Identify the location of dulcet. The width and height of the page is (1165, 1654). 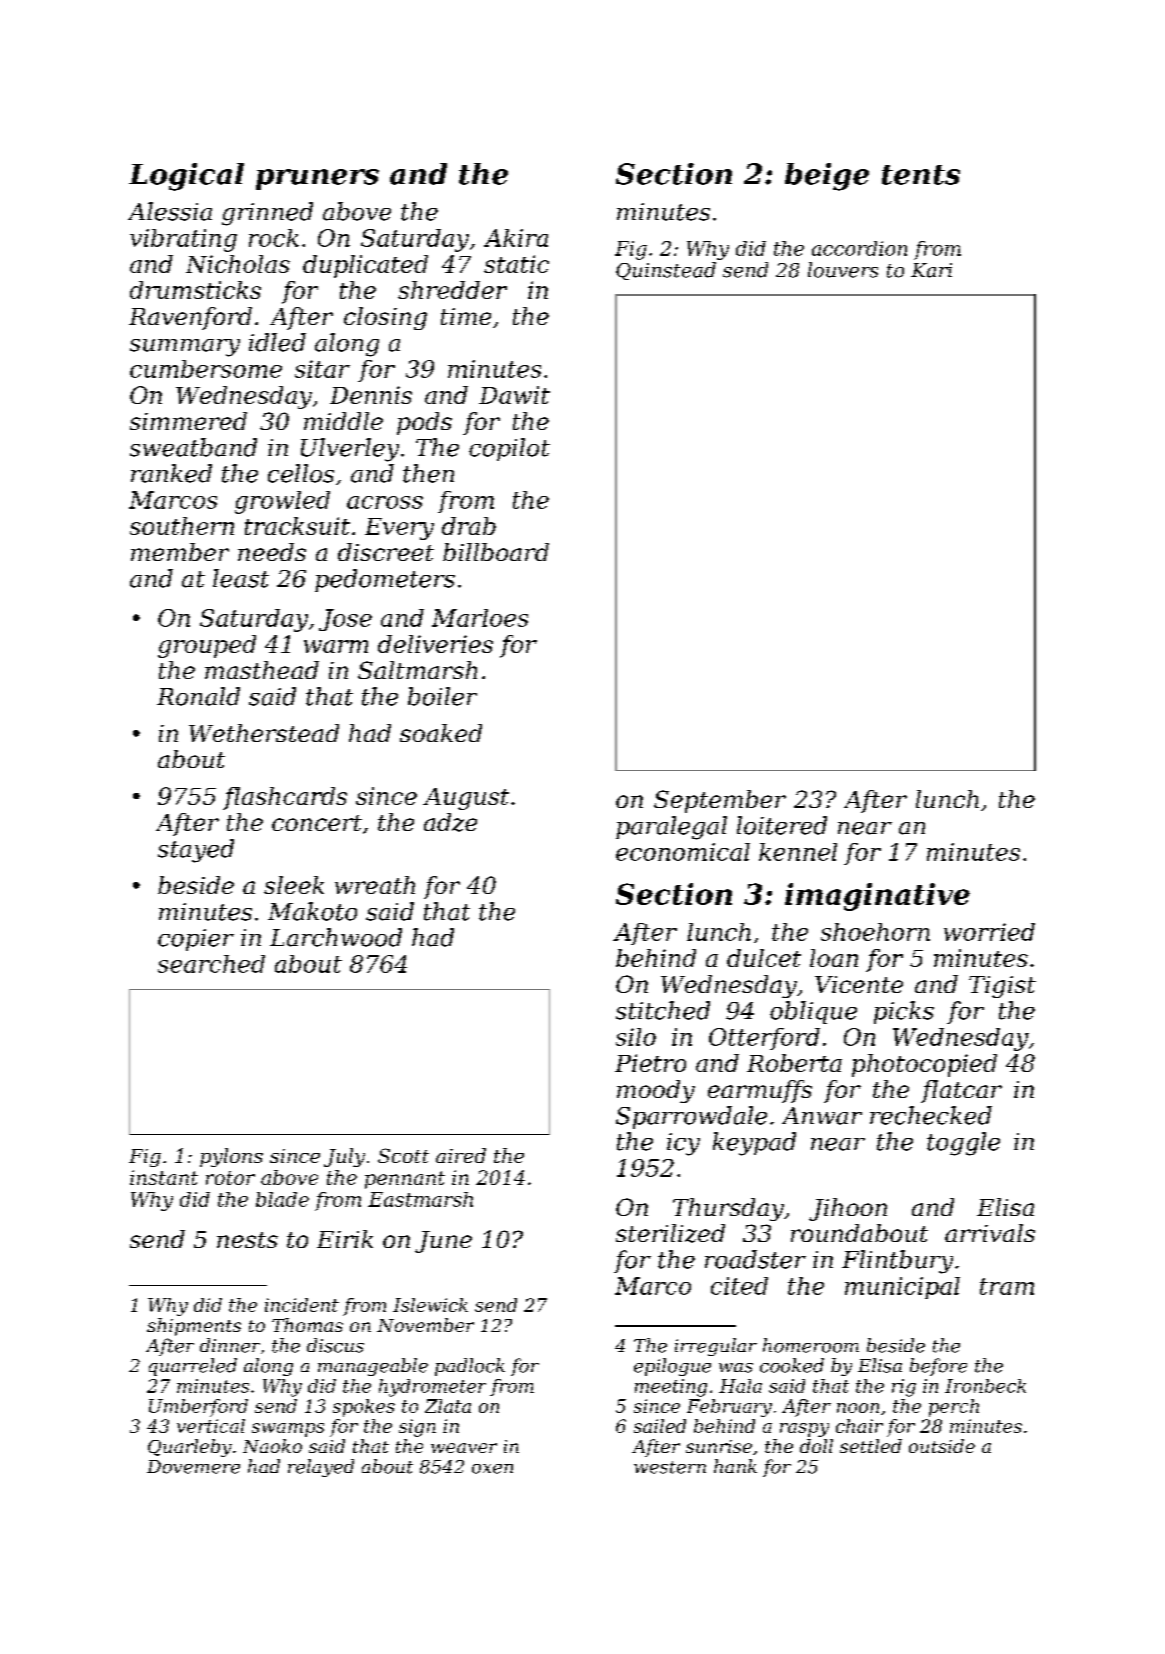
(764, 958).
